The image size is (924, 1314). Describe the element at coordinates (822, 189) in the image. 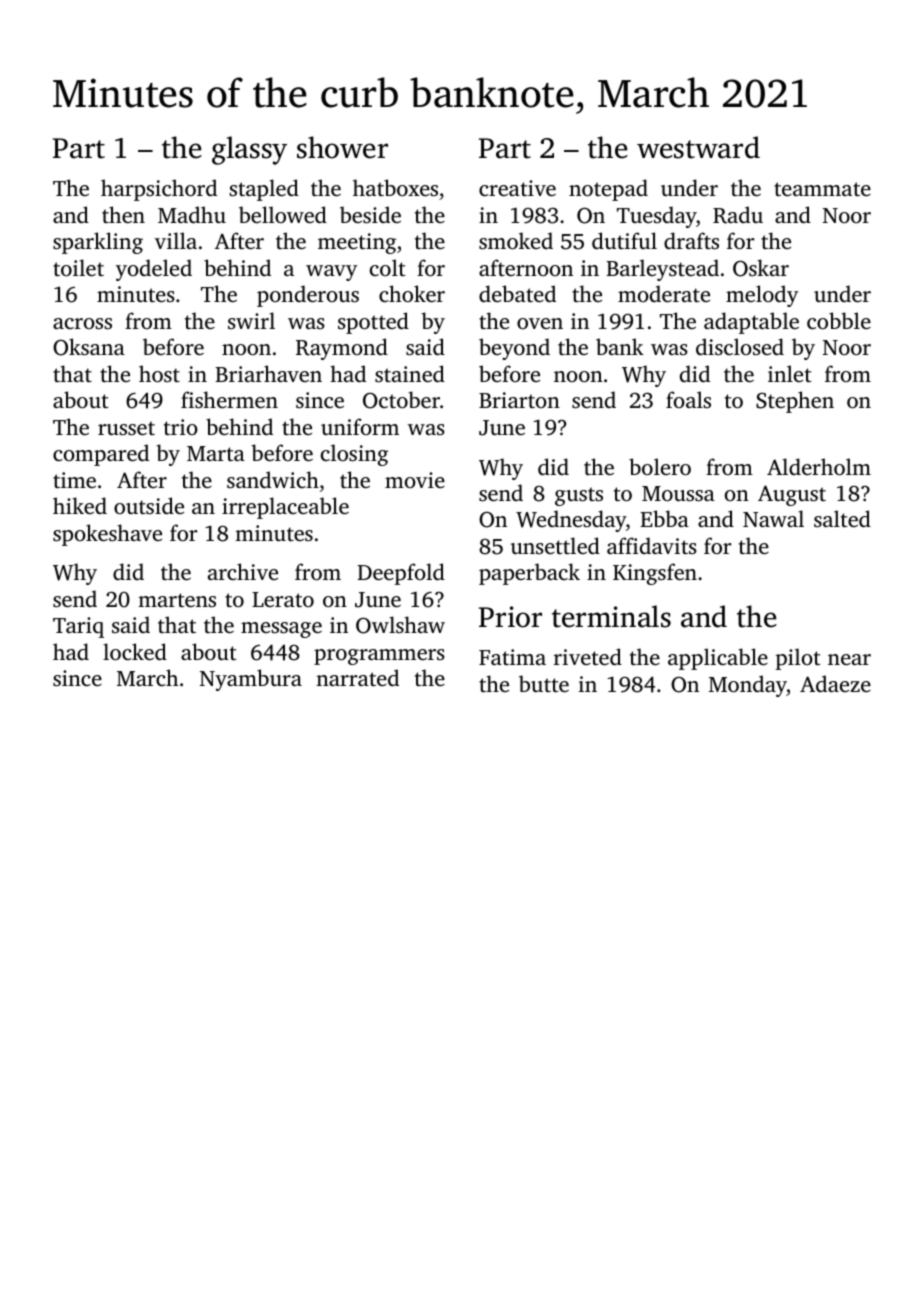

I see `teammate` at that location.
